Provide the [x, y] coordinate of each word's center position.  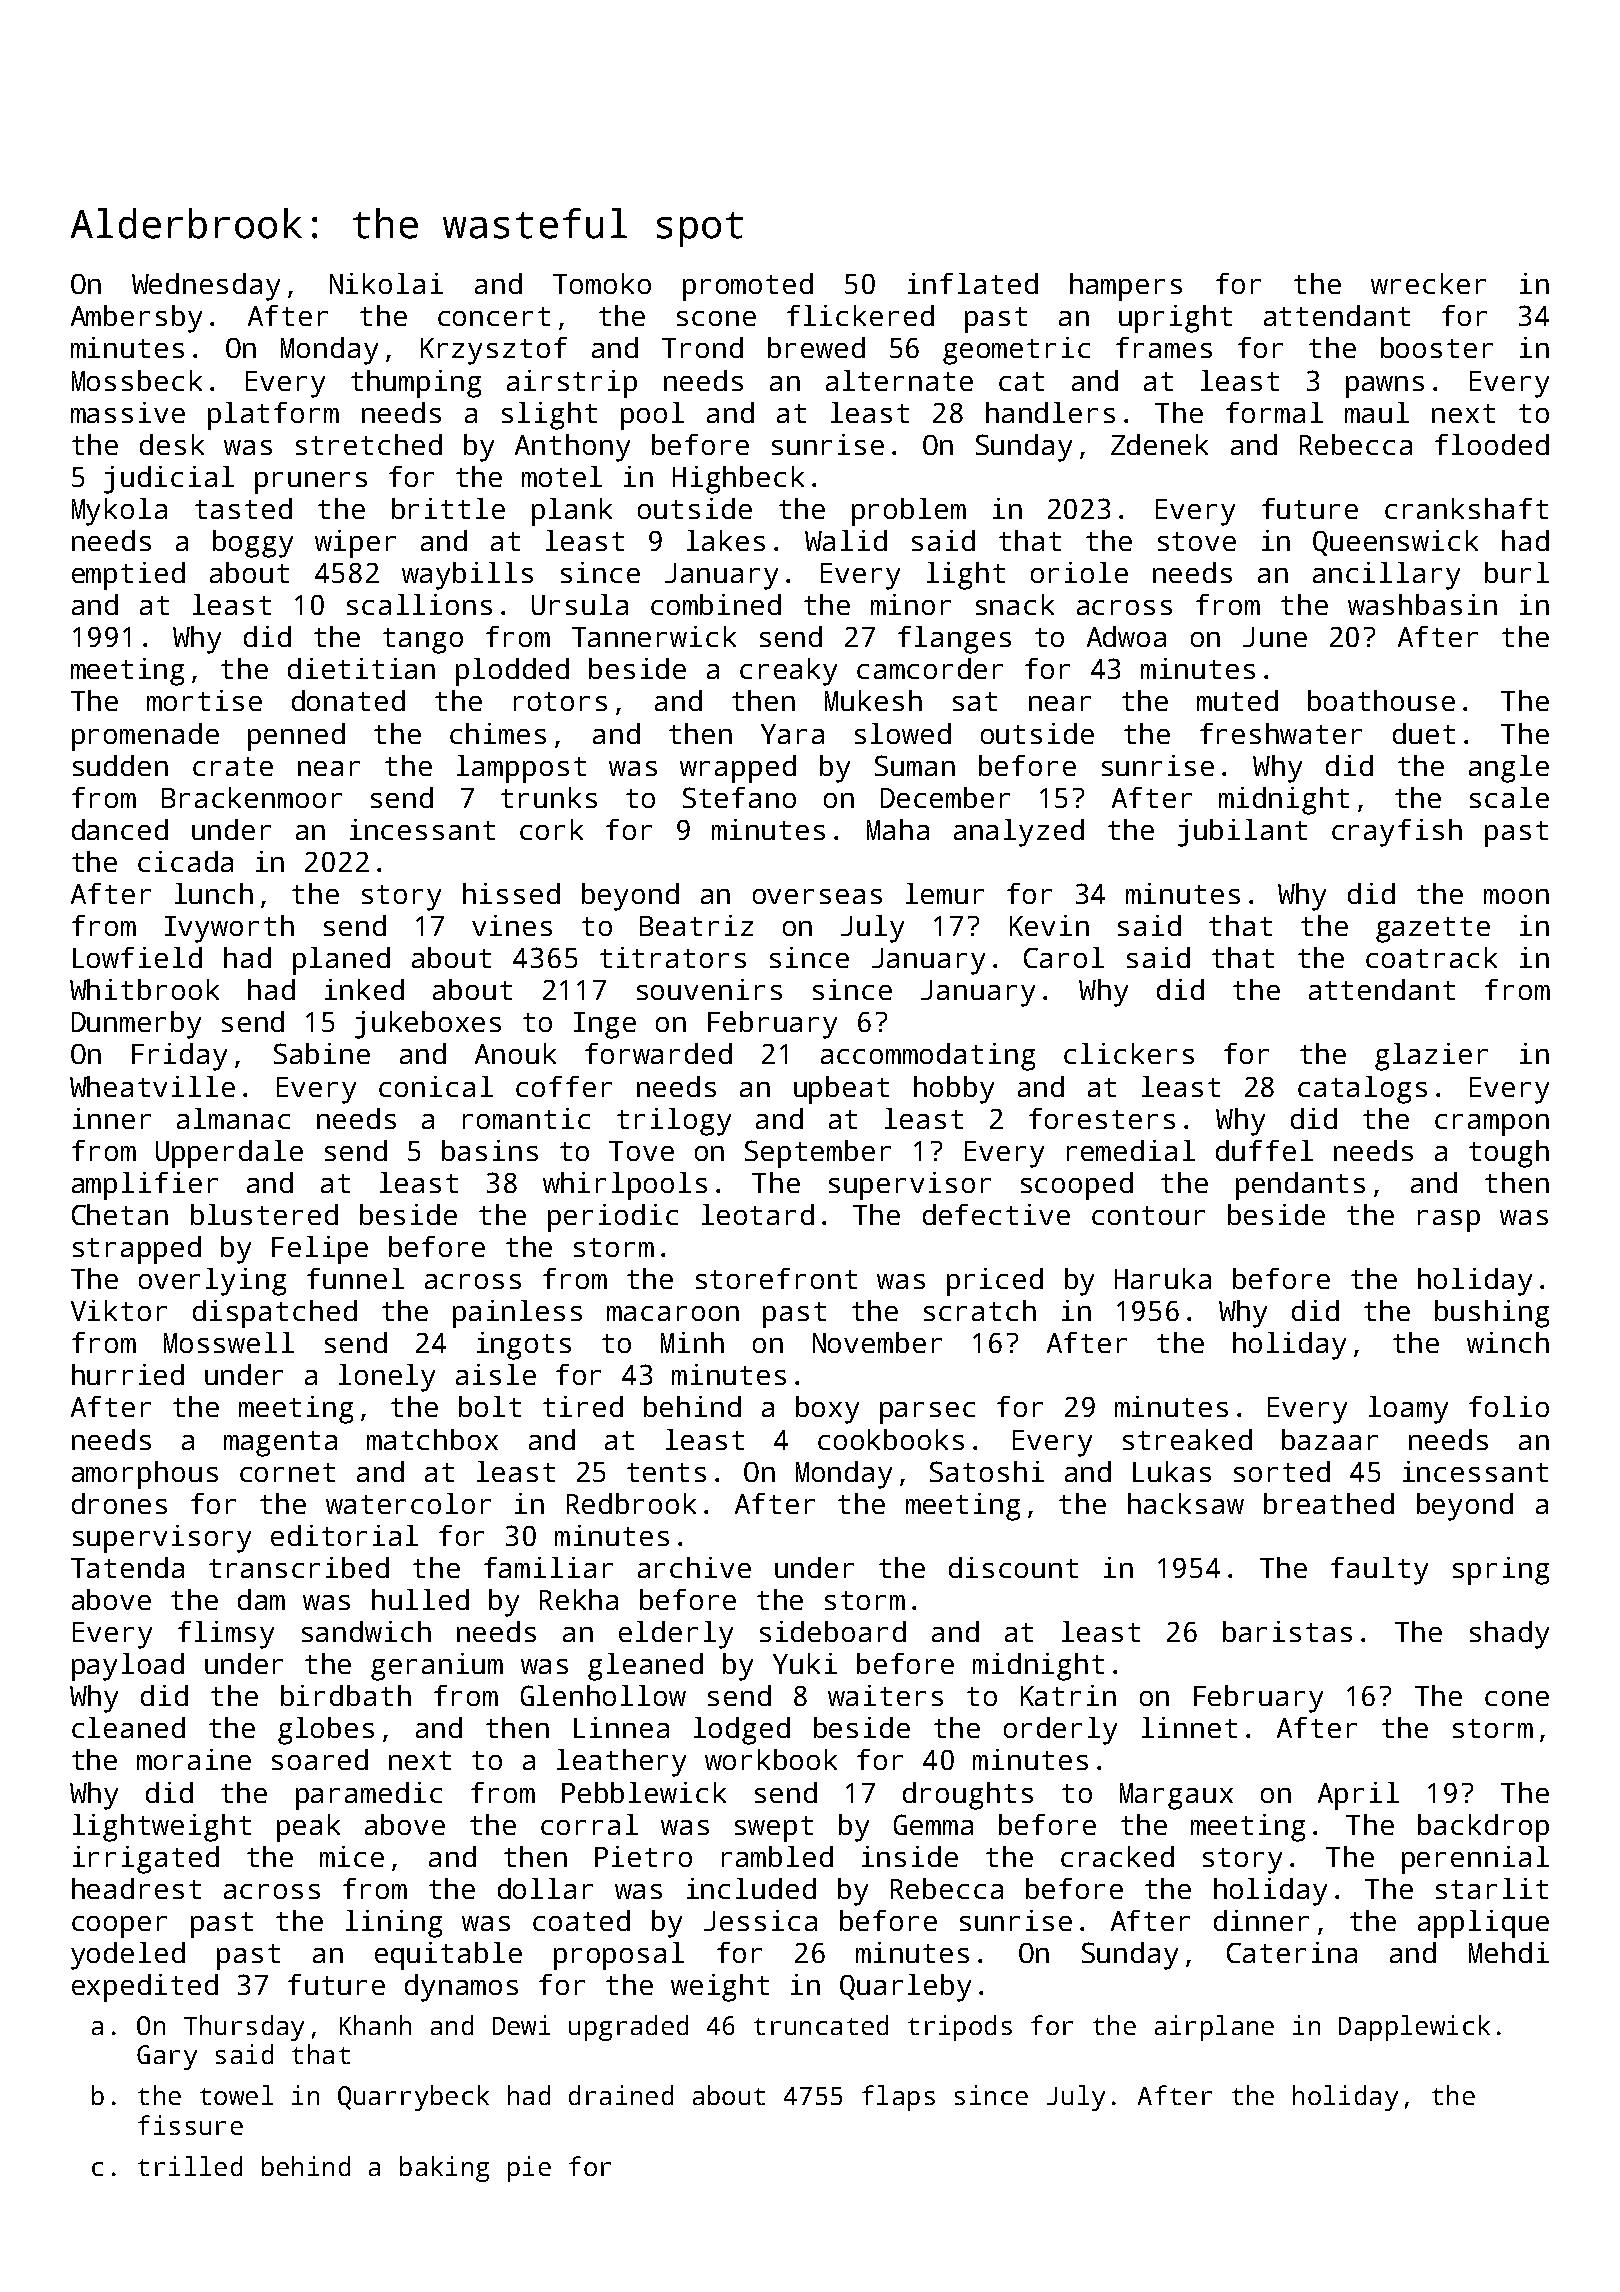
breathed [1329, 1503]
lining [394, 1924]
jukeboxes [428, 1025]
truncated [821, 2025]
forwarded [658, 1053]
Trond [702, 347]
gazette [1433, 930]
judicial [169, 480]
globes [326, 1731]
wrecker [1428, 283]
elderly [676, 1635]
